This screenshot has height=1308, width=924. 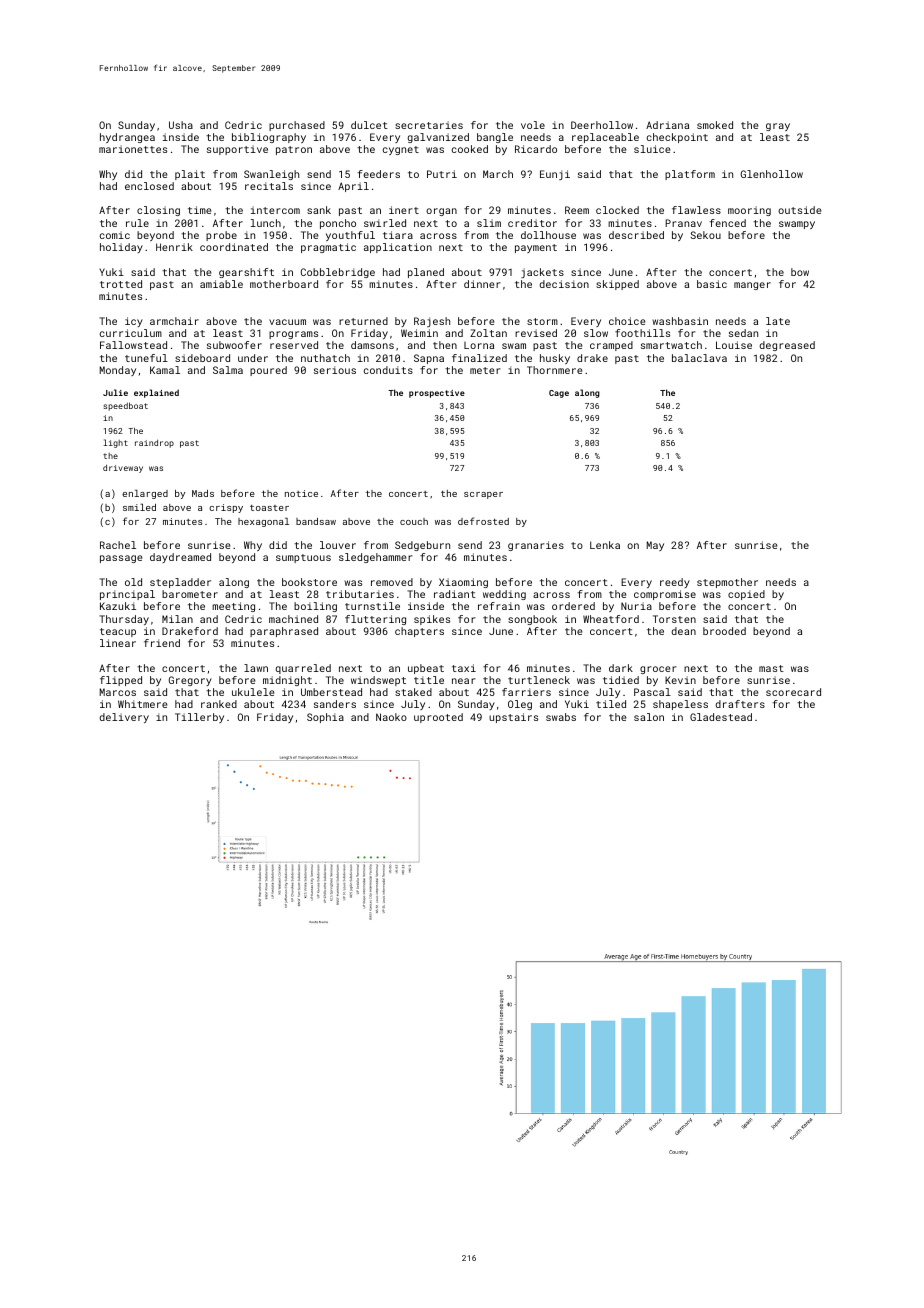 What do you see at coordinates (124, 718) in the screenshot?
I see `delivery` at bounding box center [124, 718].
